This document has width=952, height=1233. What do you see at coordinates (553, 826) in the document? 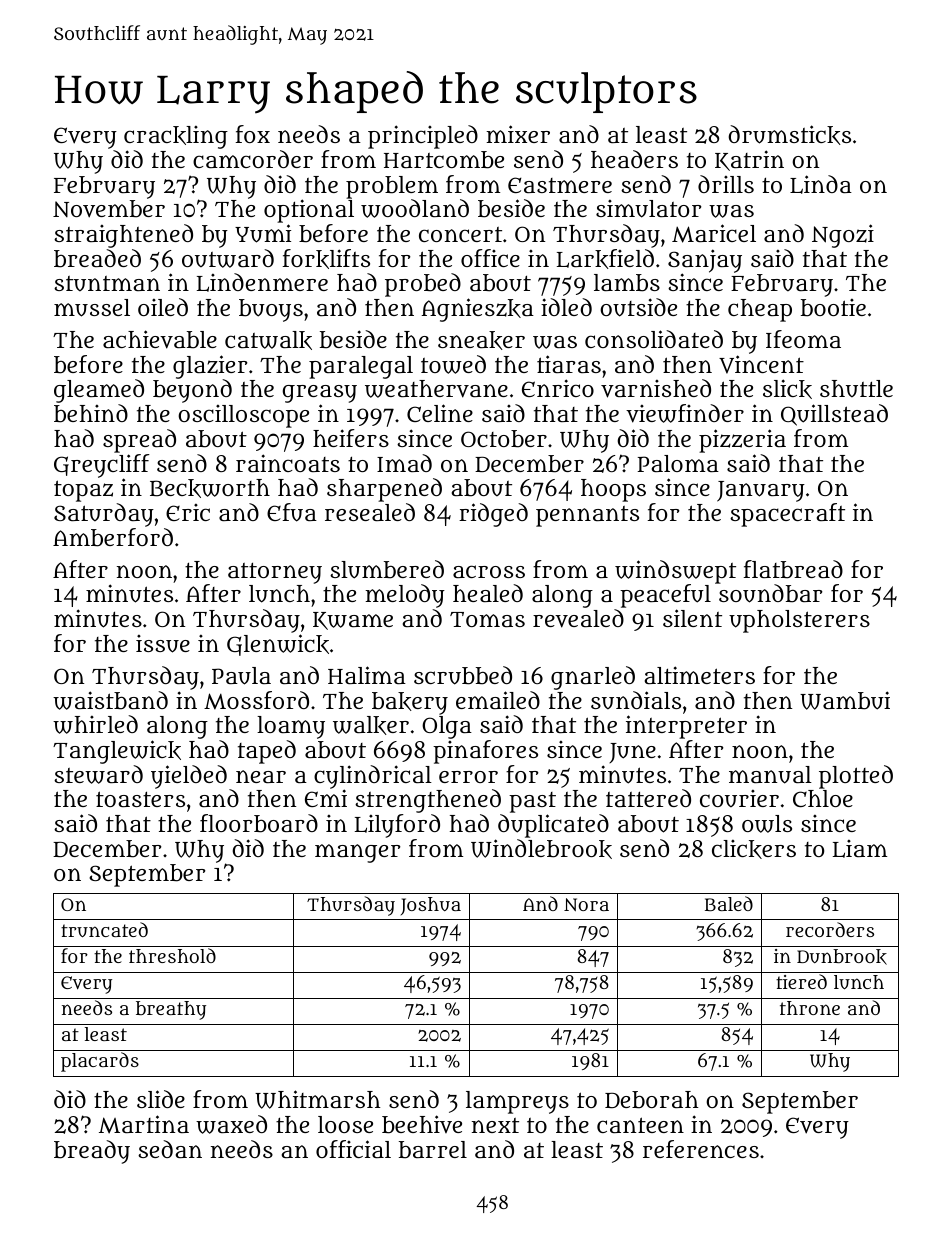
I see `duplicated` at bounding box center [553, 826].
